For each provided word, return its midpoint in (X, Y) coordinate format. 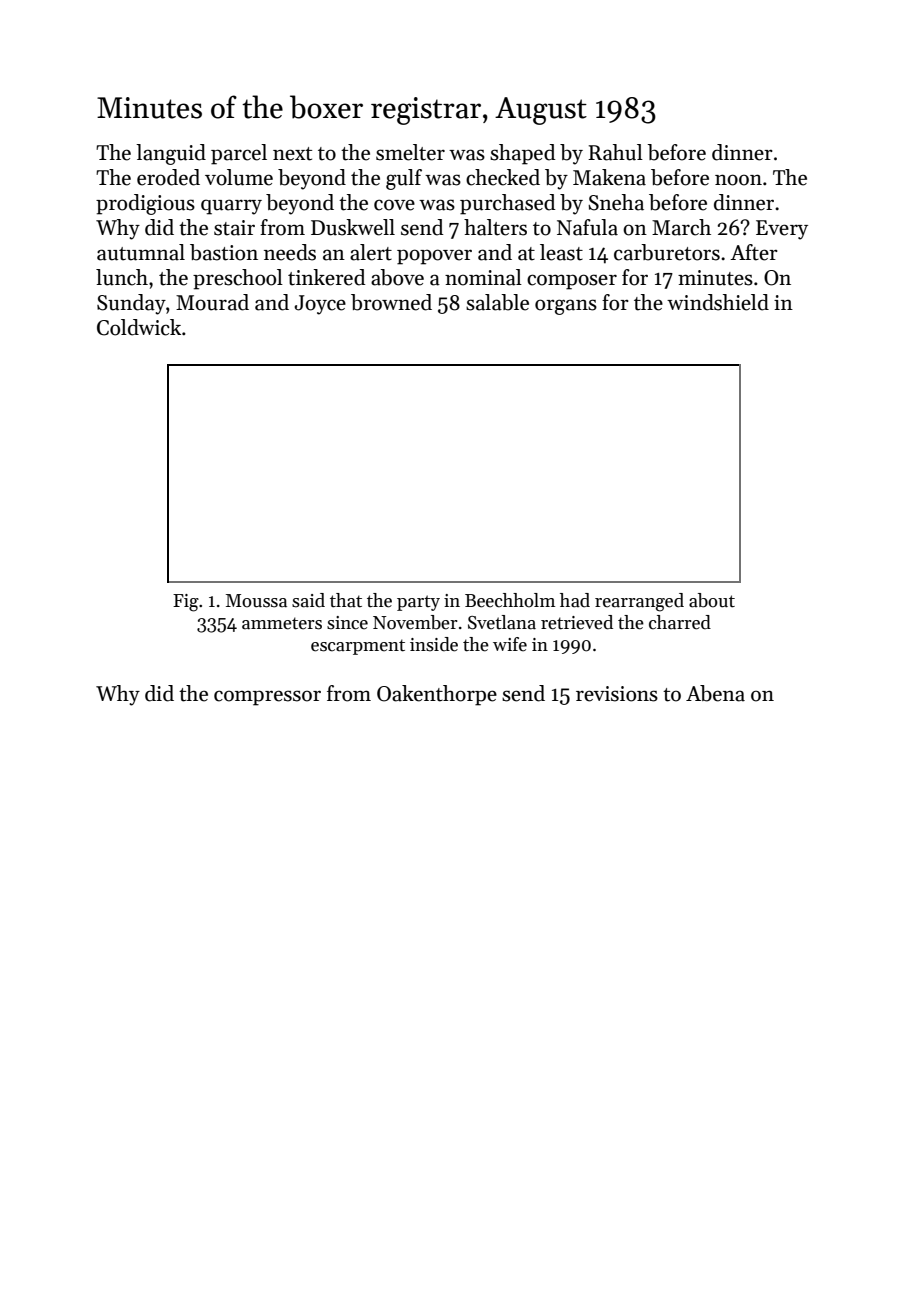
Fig (186, 603)
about (712, 600)
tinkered (326, 277)
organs (566, 307)
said (308, 600)
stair (234, 228)
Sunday (131, 304)
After (754, 252)
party (418, 603)
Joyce (320, 305)
